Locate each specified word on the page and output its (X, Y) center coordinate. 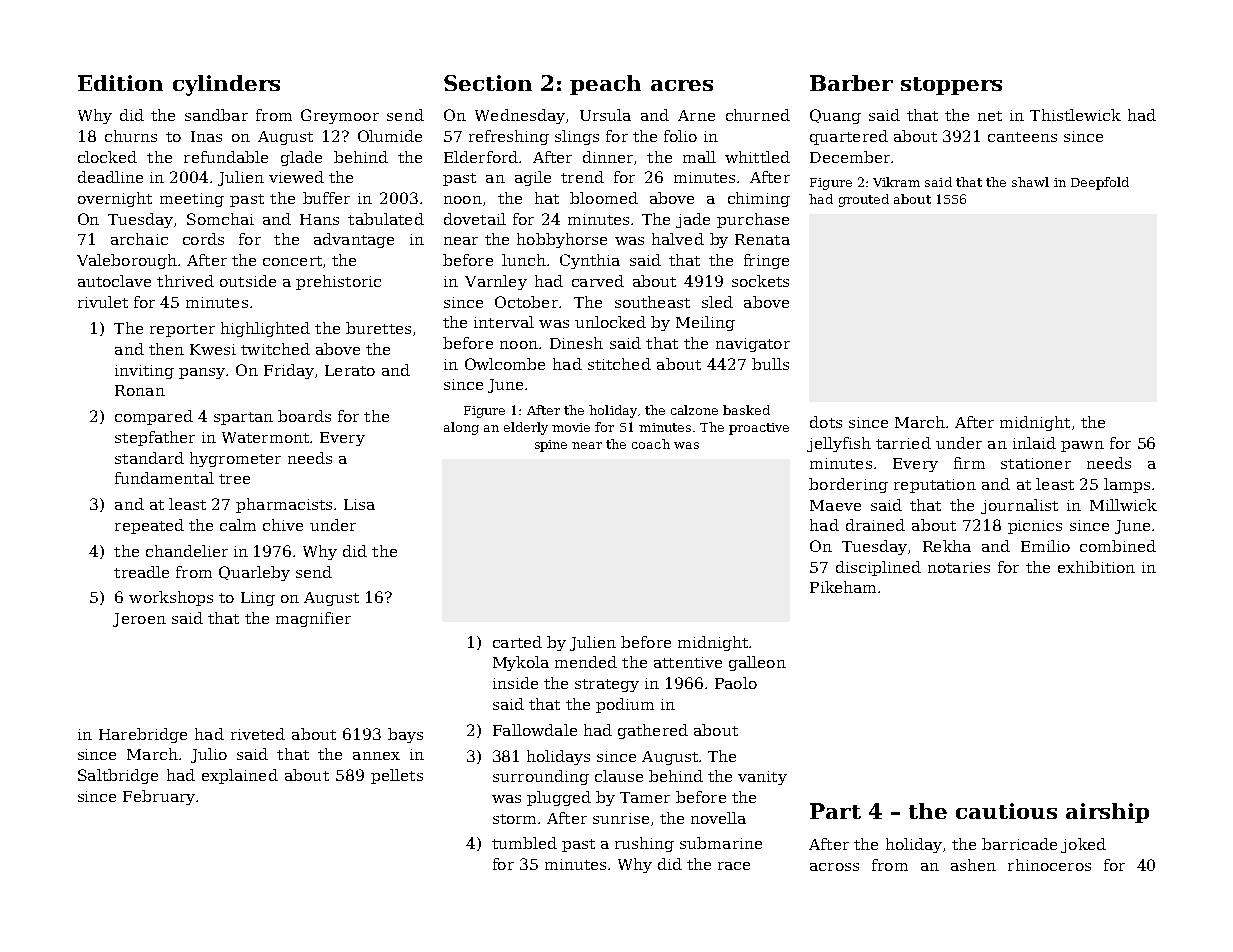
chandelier (187, 551)
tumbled (524, 843)
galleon (757, 663)
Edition (120, 83)
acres (682, 85)
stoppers (951, 86)
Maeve (835, 505)
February (159, 797)
